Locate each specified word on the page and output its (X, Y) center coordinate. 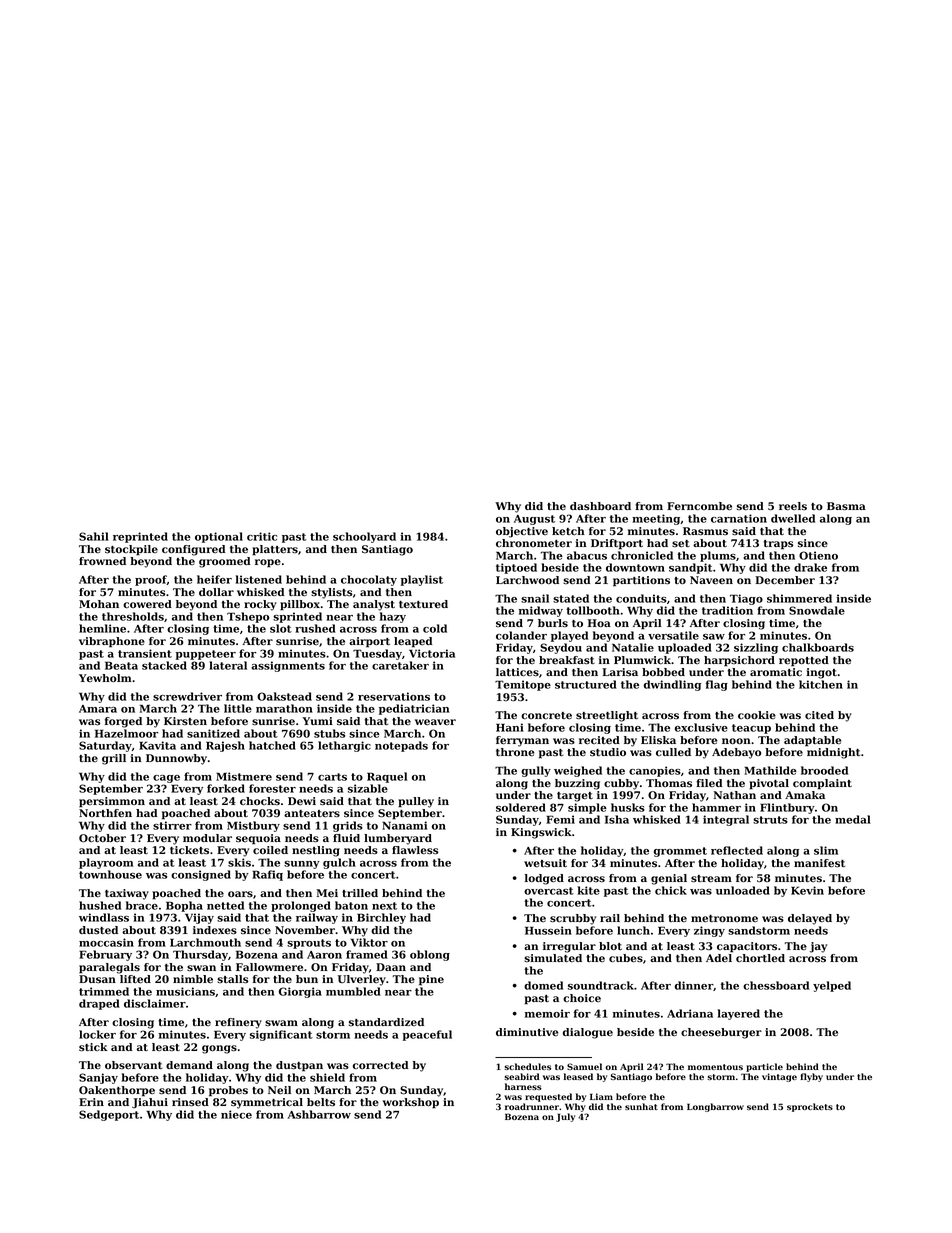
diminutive (527, 1032)
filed (709, 783)
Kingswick (541, 833)
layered (739, 1014)
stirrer (172, 825)
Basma (846, 506)
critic (262, 536)
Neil (279, 1090)
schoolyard (364, 537)
